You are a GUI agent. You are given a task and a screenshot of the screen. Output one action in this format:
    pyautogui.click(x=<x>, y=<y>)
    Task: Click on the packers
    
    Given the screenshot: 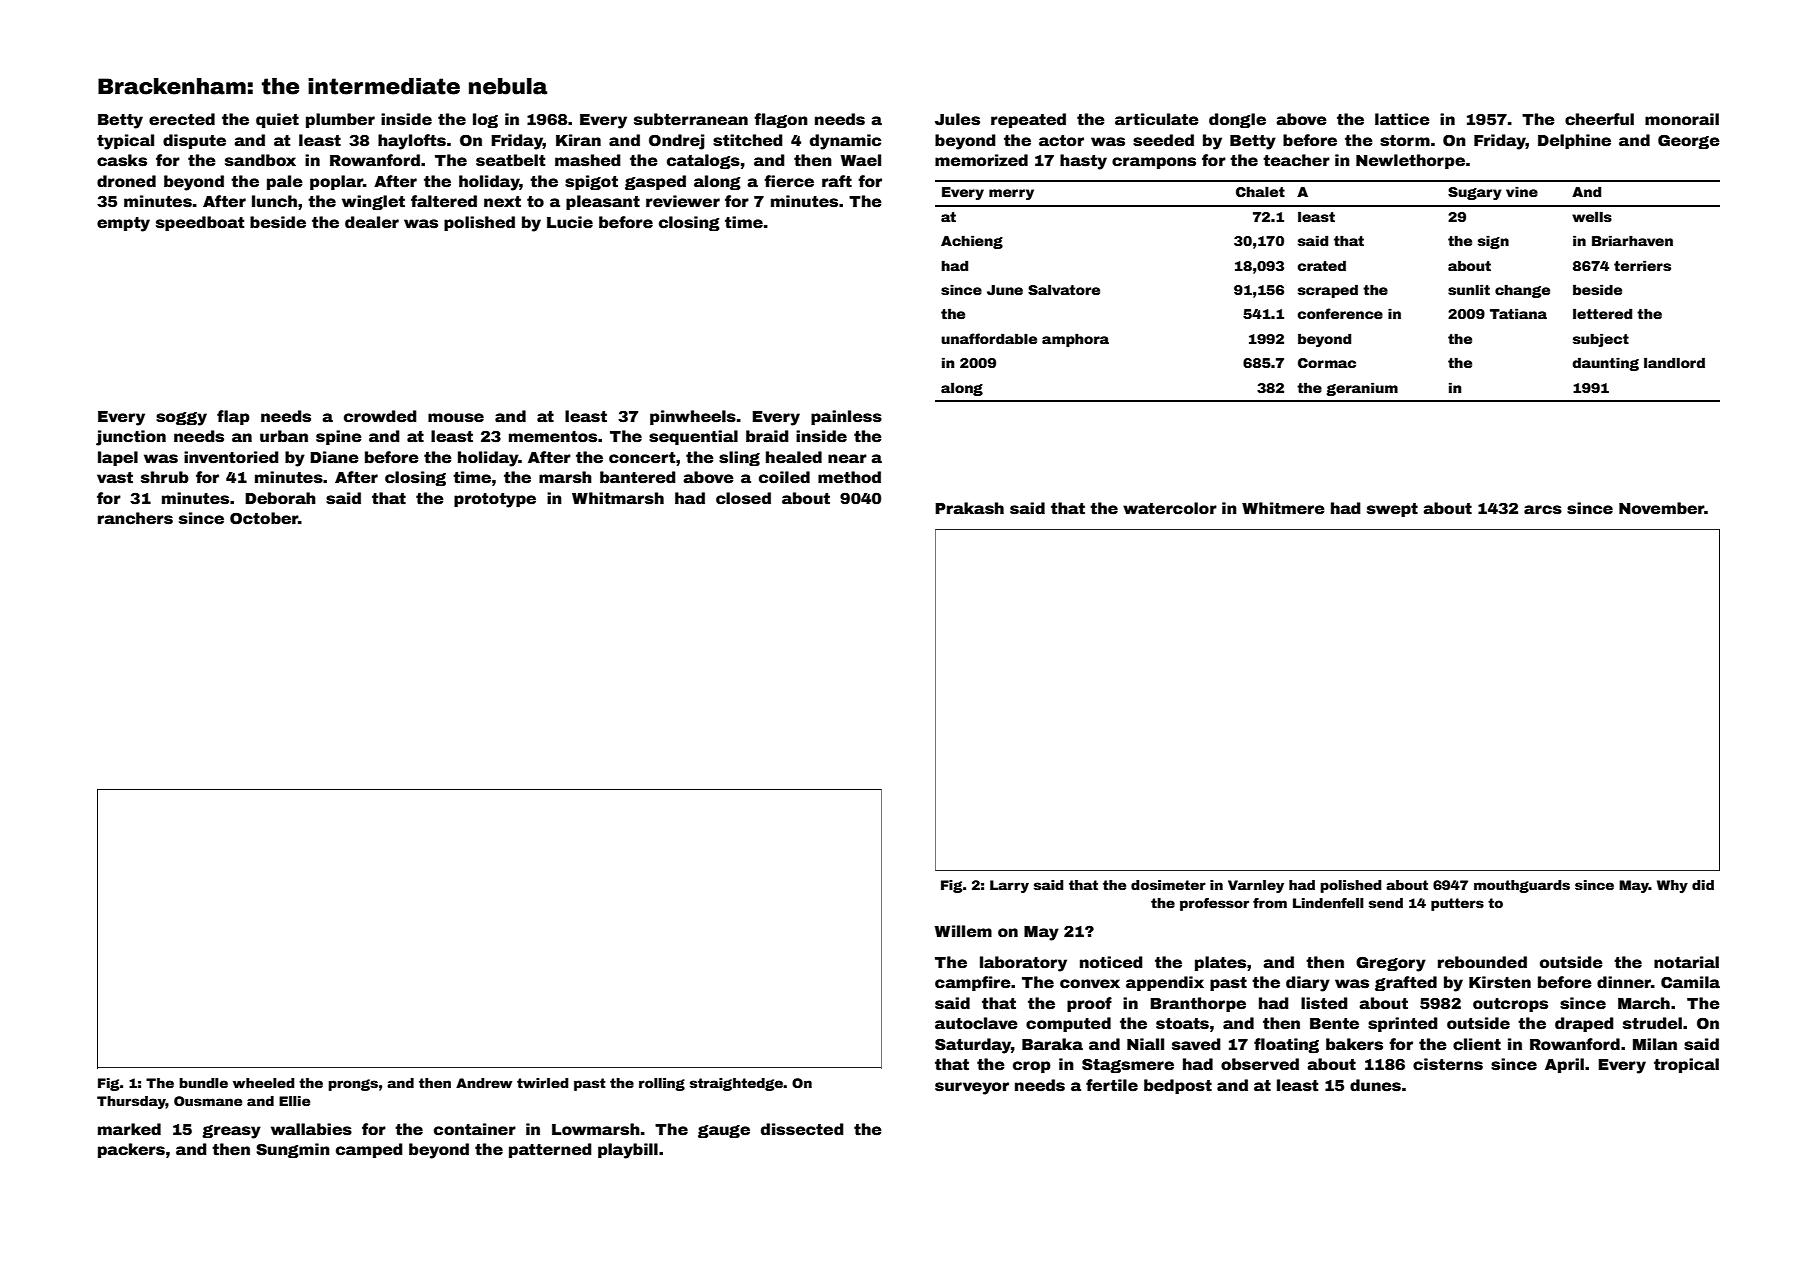 What is the action you would take?
    pyautogui.click(x=131, y=1150)
